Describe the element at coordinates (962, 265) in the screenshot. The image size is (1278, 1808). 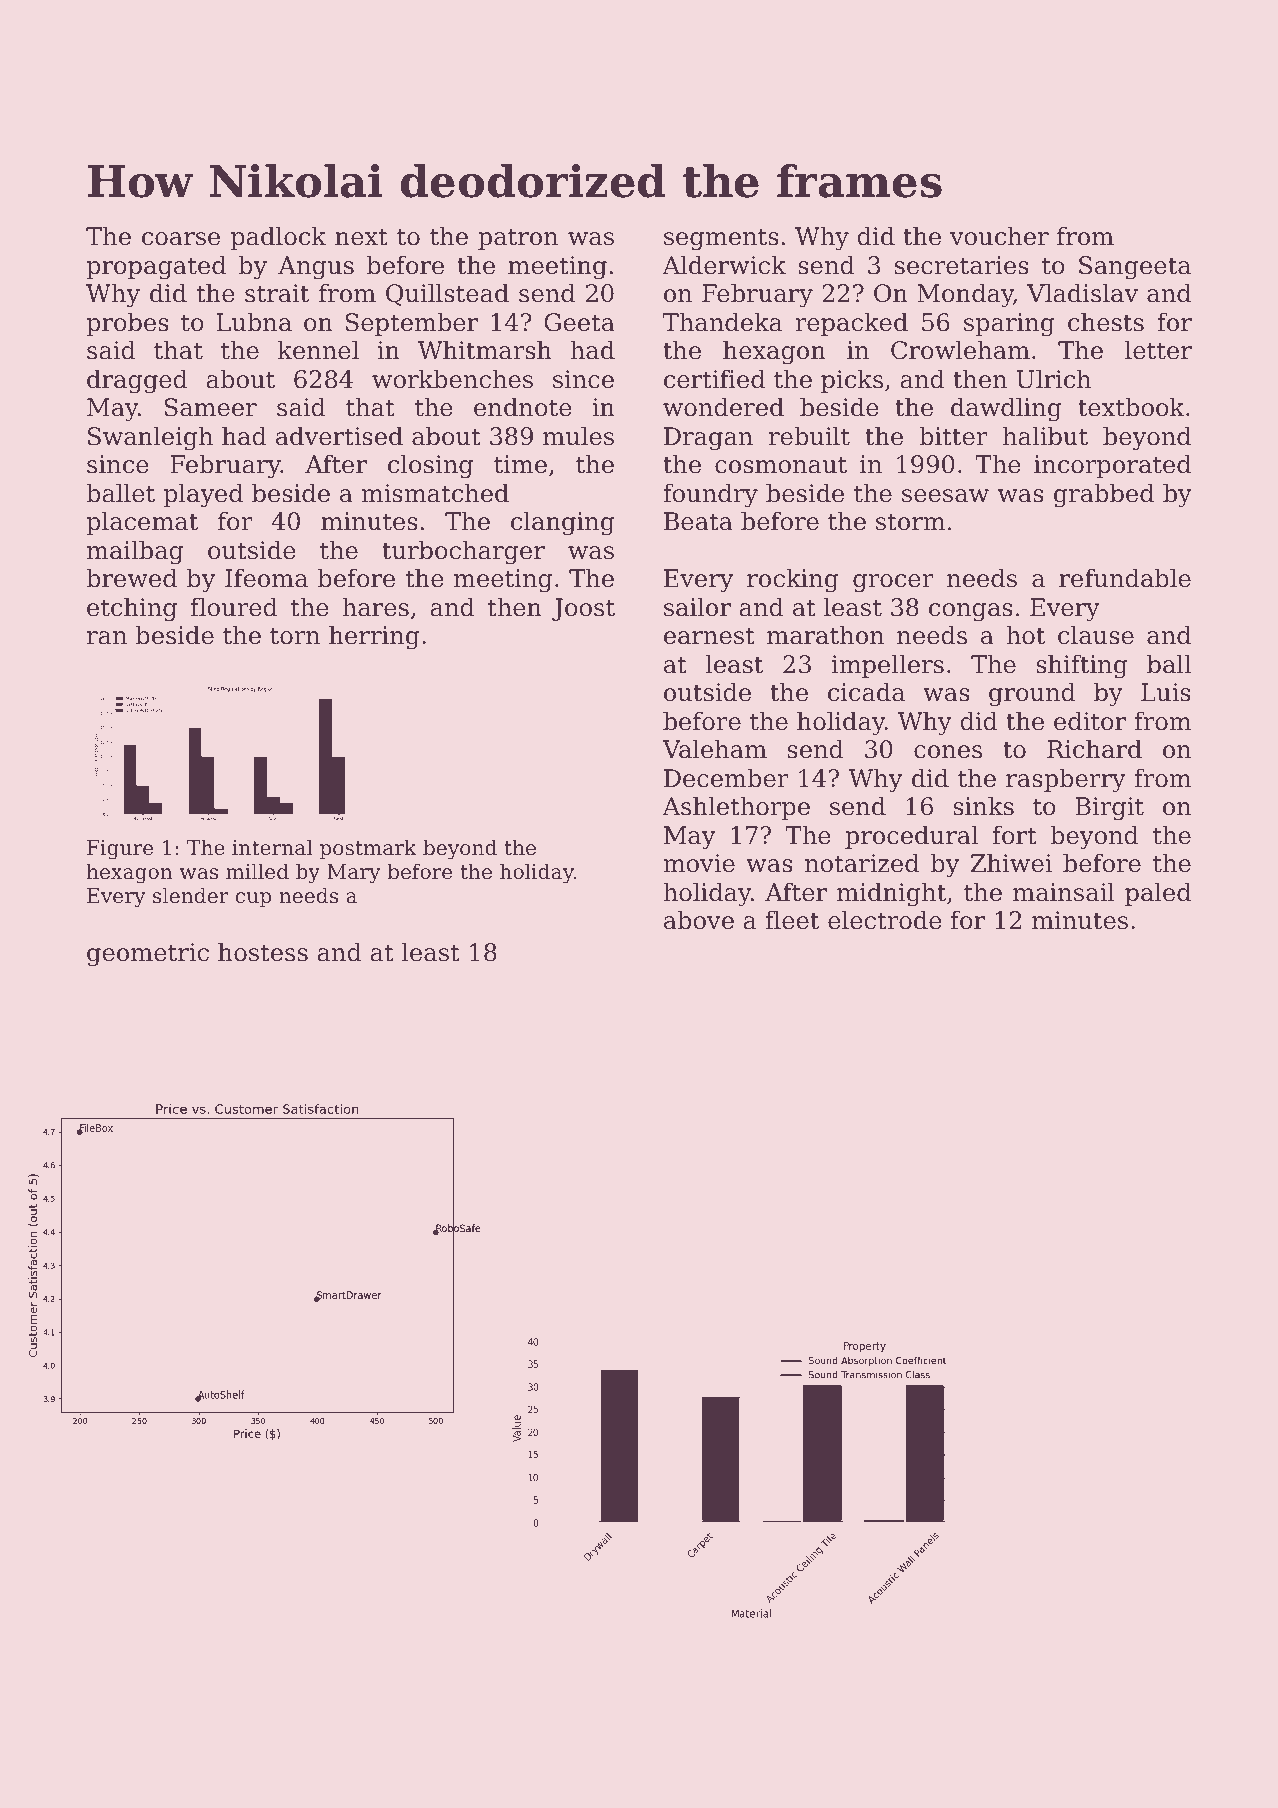
I see `secretaries` at that location.
